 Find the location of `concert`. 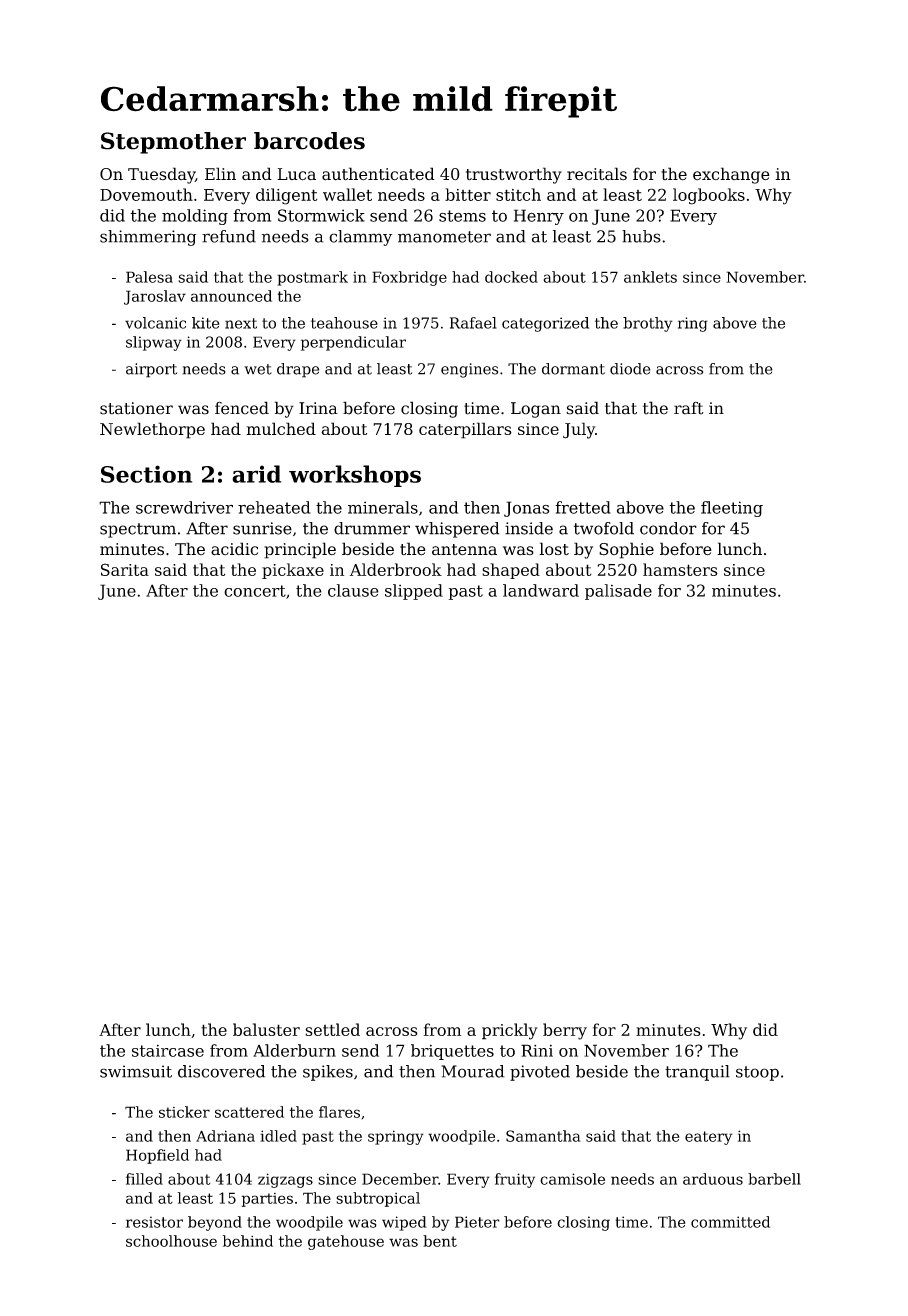

concert is located at coordinates (255, 591).
